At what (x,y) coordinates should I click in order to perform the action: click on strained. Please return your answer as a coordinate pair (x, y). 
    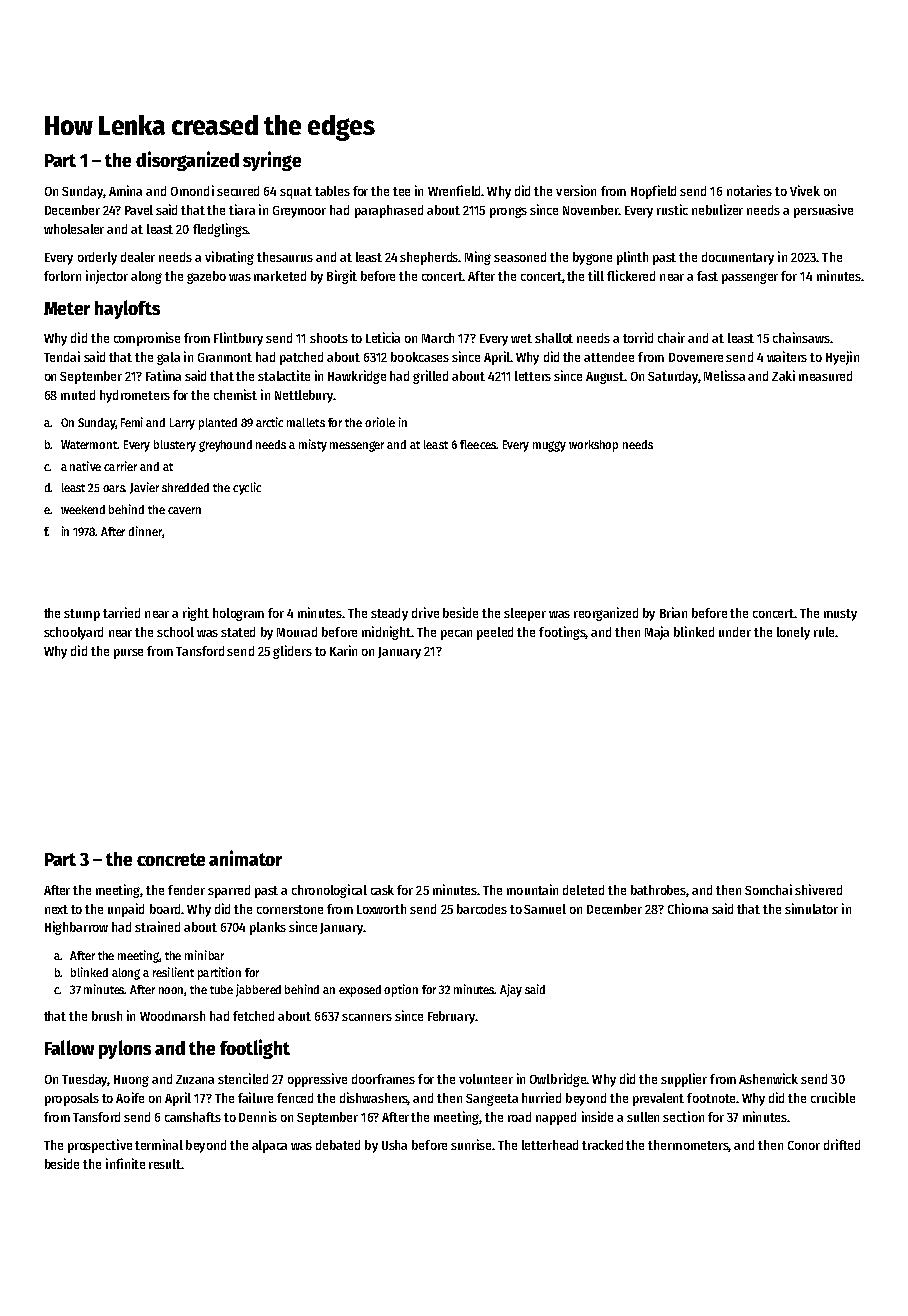
    Looking at the image, I should click on (157, 926).
